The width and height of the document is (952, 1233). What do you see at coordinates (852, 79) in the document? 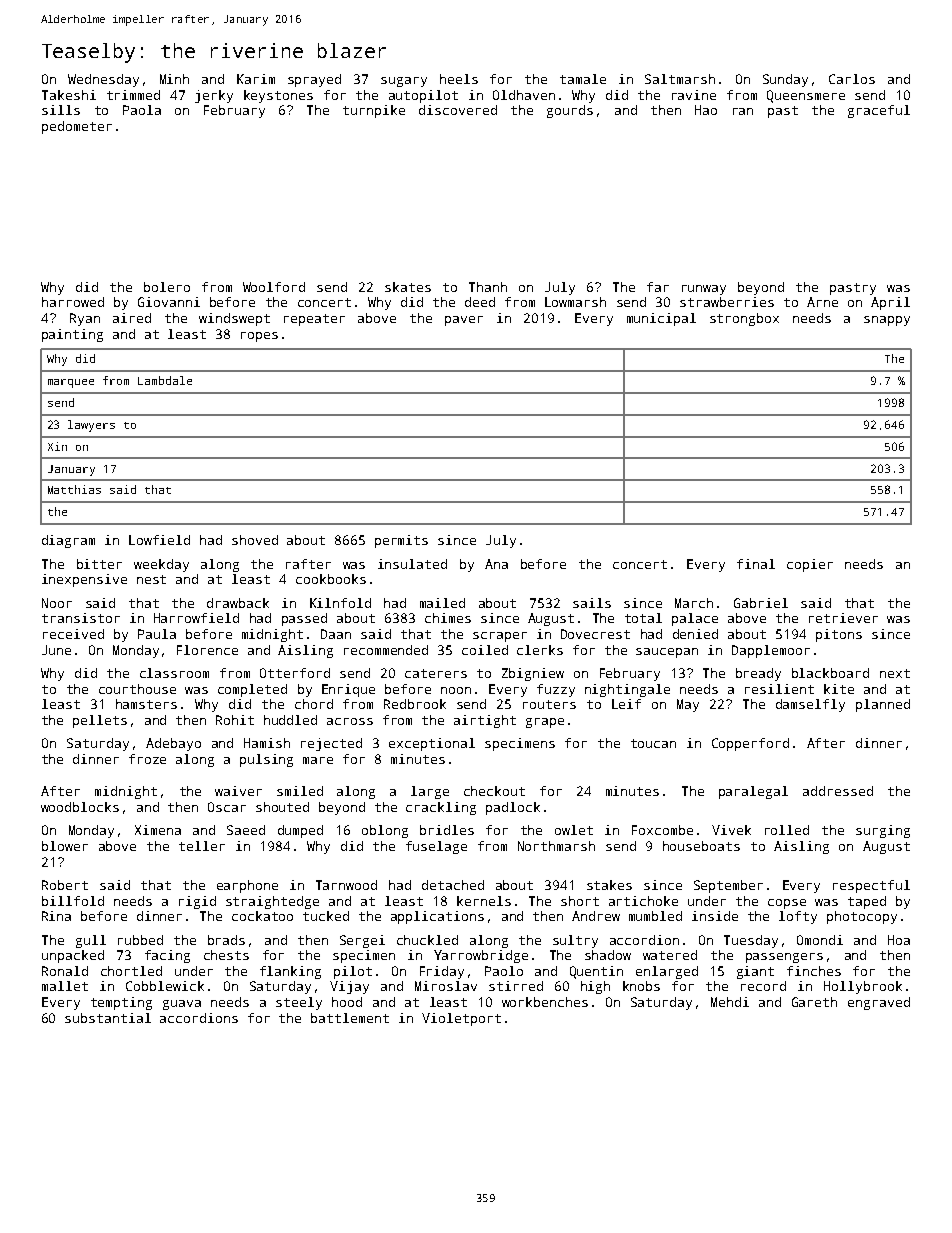
I see `Carlos` at bounding box center [852, 79].
